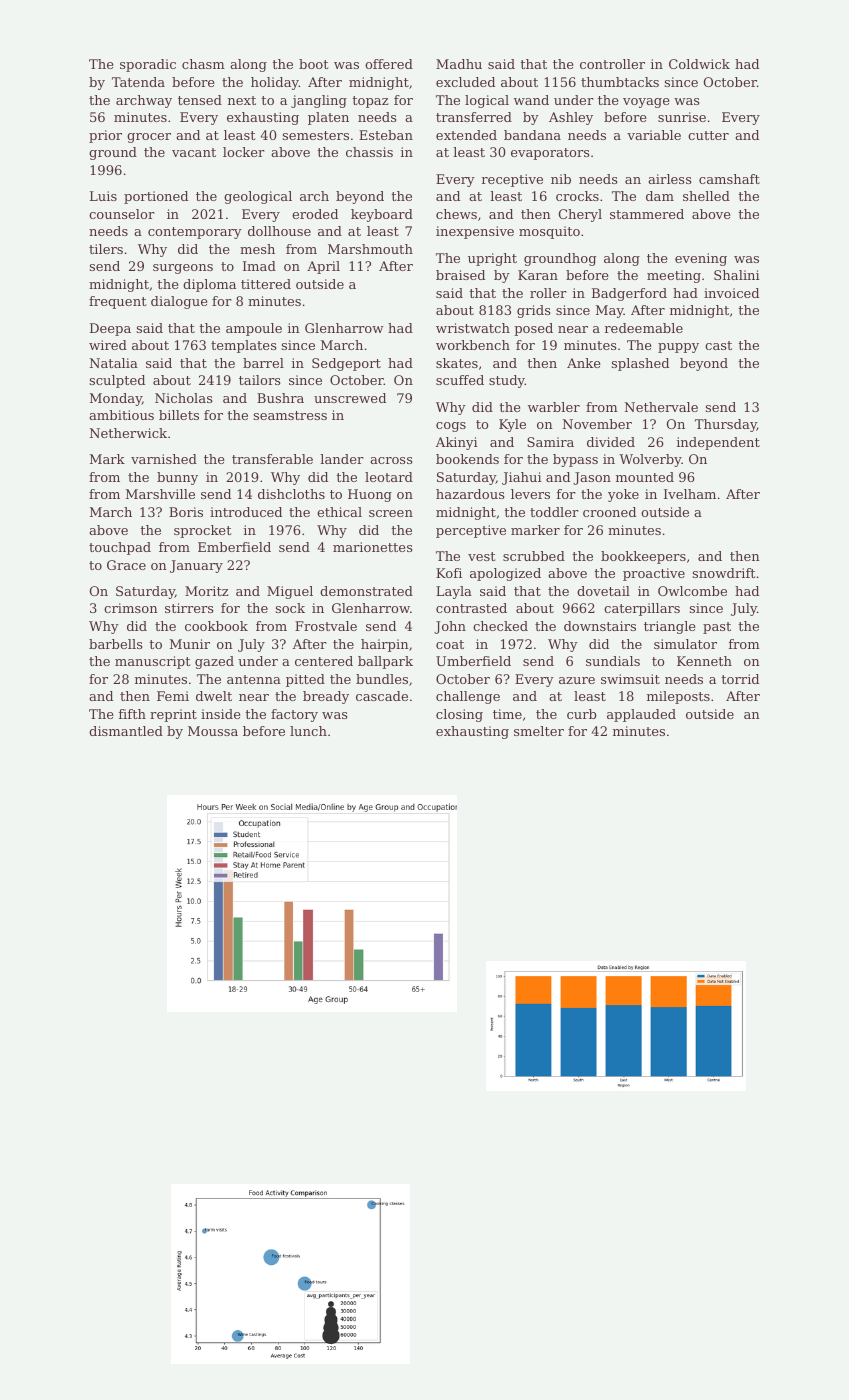 This screenshot has height=1400, width=849. What do you see at coordinates (661, 407) in the screenshot?
I see `Nethervale` at bounding box center [661, 407].
